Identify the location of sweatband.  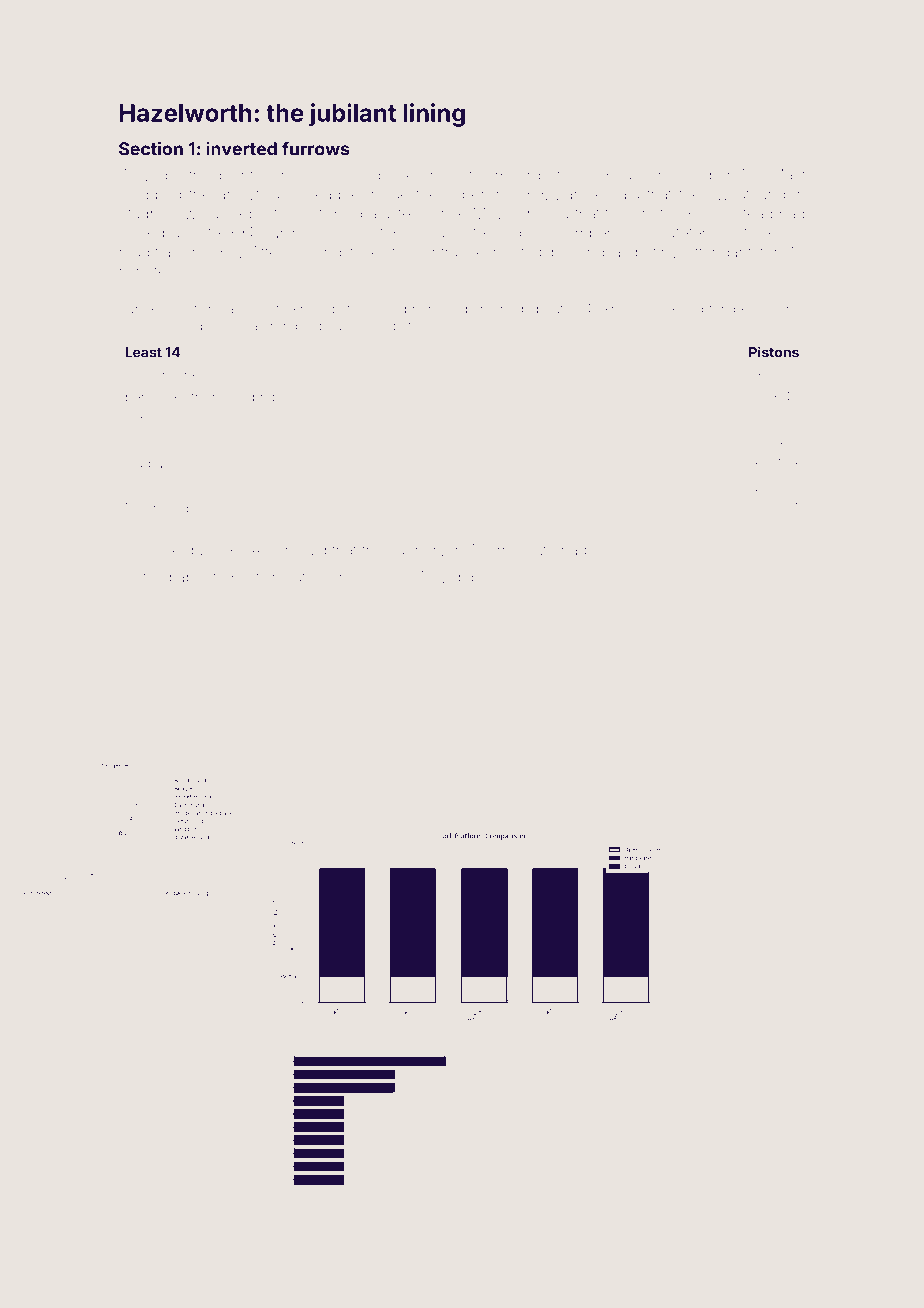
(747, 194).
